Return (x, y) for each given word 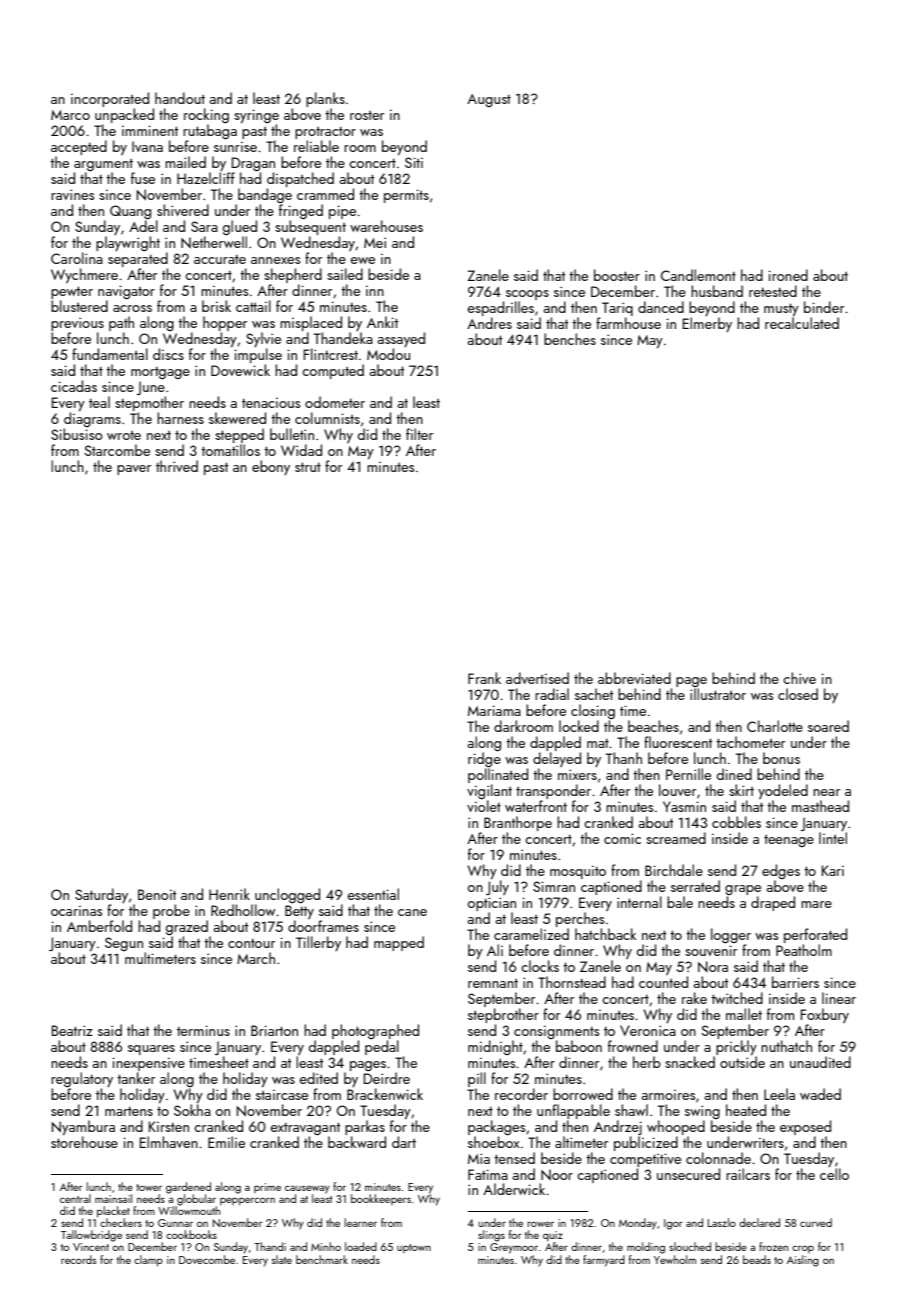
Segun (124, 944)
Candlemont (698, 275)
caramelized (531, 934)
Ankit (382, 322)
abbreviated (634, 678)
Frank (484, 678)
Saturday (101, 895)
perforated (815, 935)
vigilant (489, 791)
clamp (148, 1261)
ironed (788, 275)
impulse (258, 355)
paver (134, 470)
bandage (265, 195)
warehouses (386, 226)
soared (828, 726)
